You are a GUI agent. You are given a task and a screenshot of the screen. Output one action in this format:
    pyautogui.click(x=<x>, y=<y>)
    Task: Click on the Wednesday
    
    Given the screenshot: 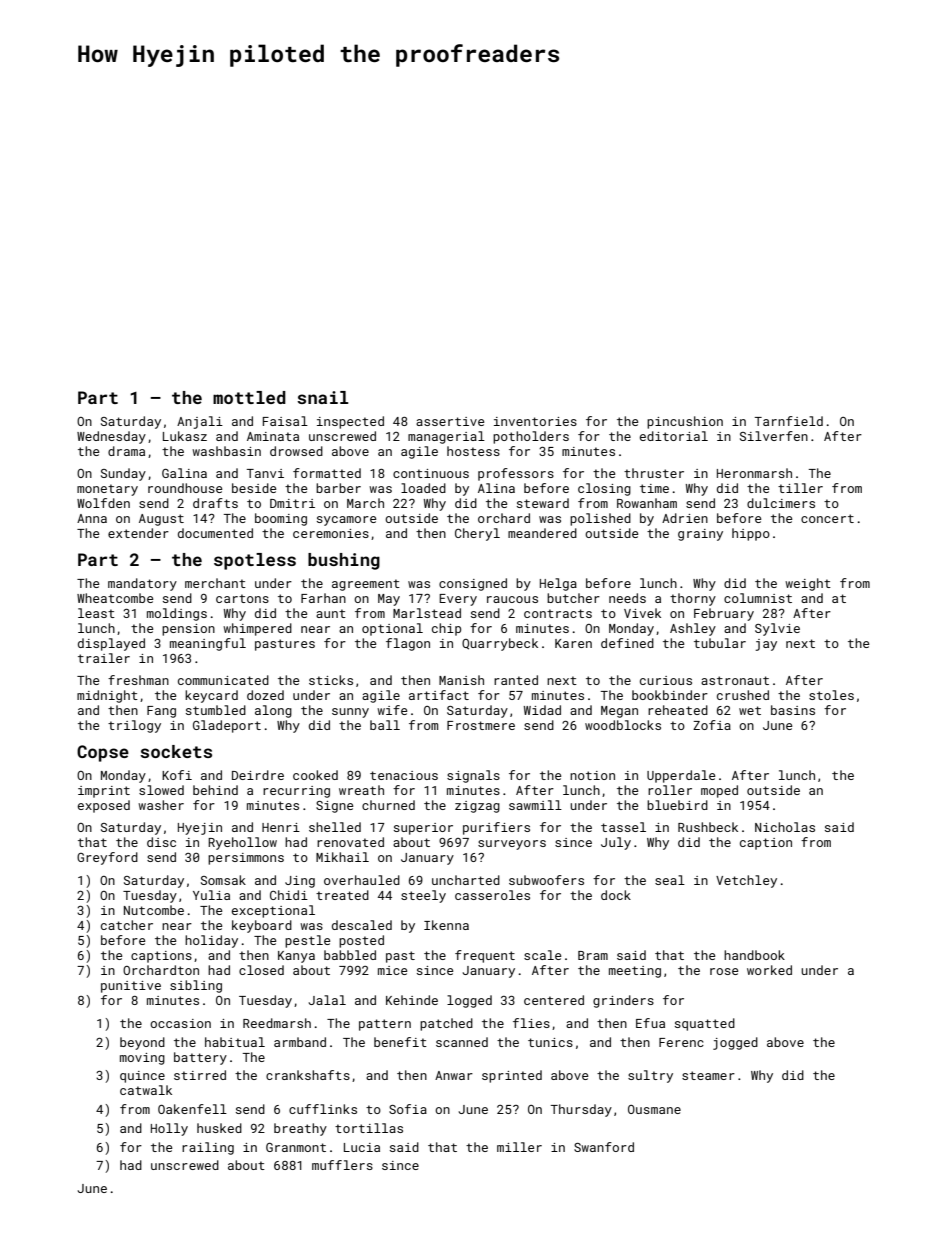 What is the action you would take?
    pyautogui.click(x=111, y=437)
